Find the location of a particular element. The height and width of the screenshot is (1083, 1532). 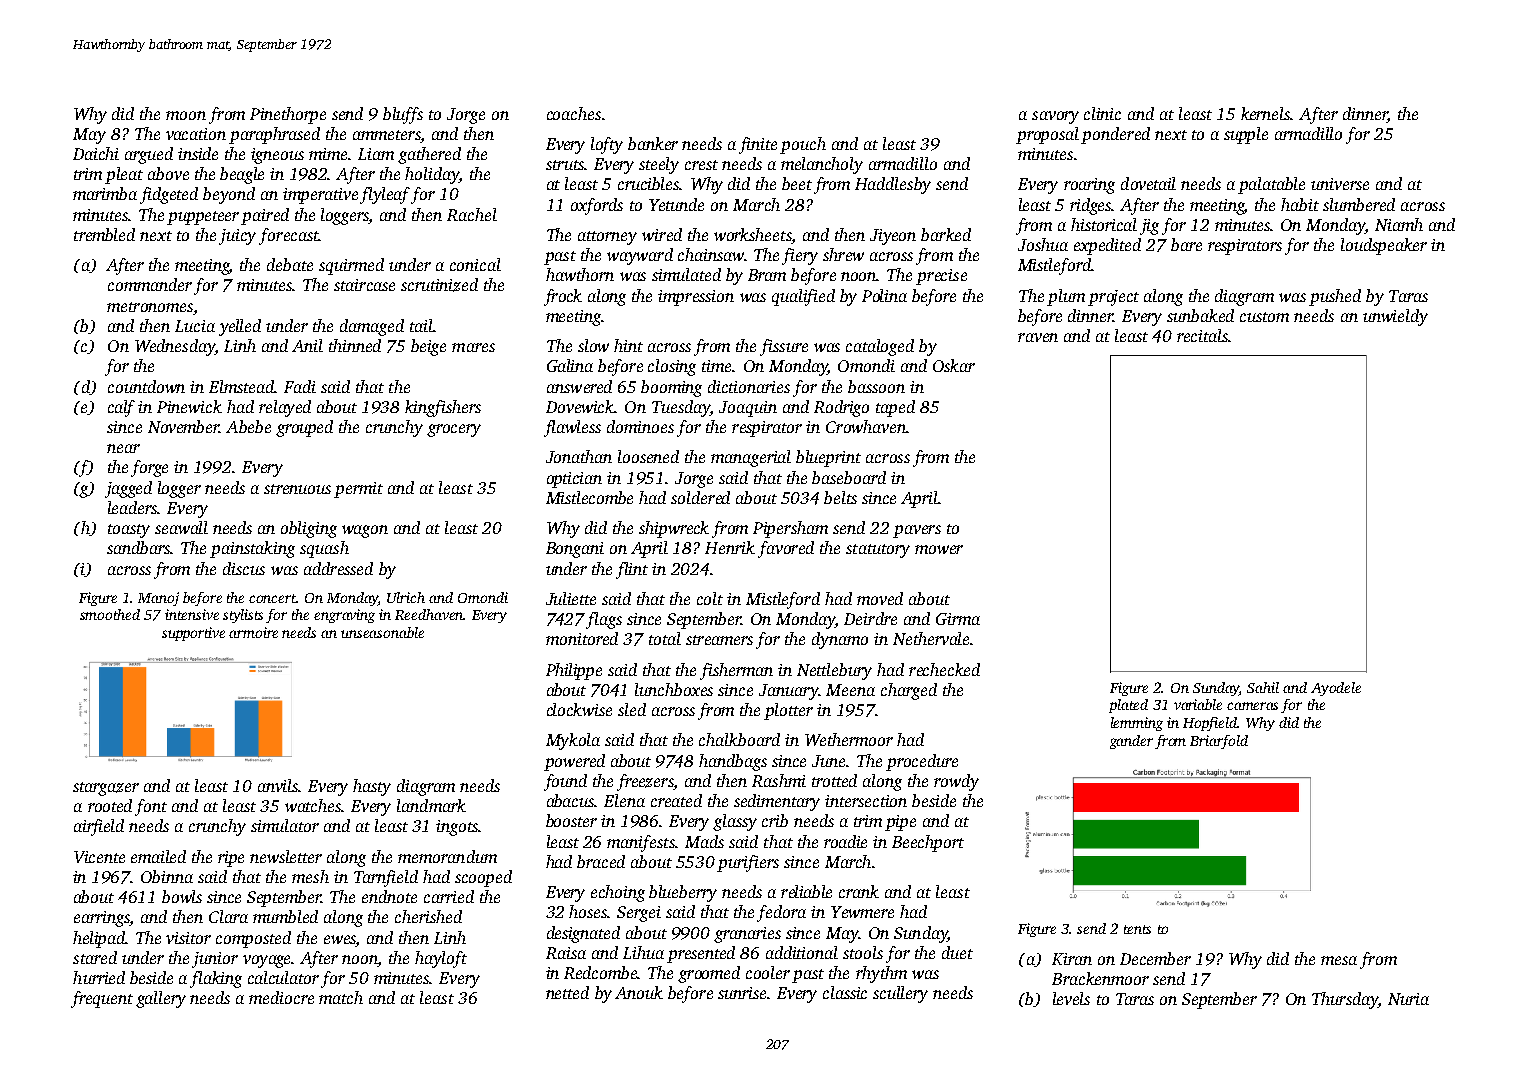

match is located at coordinates (341, 997).
